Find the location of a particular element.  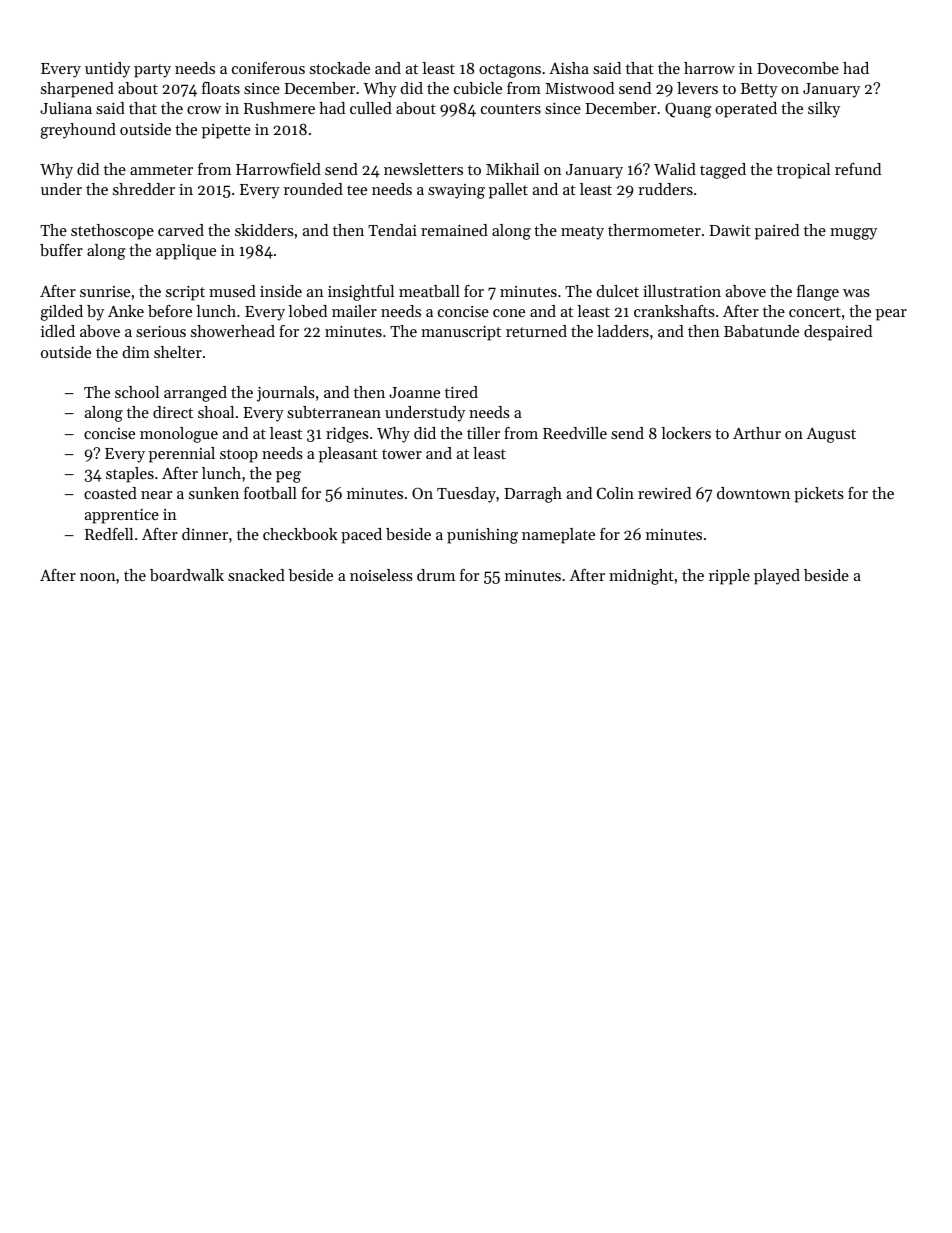

Joanne is located at coordinates (414, 392).
